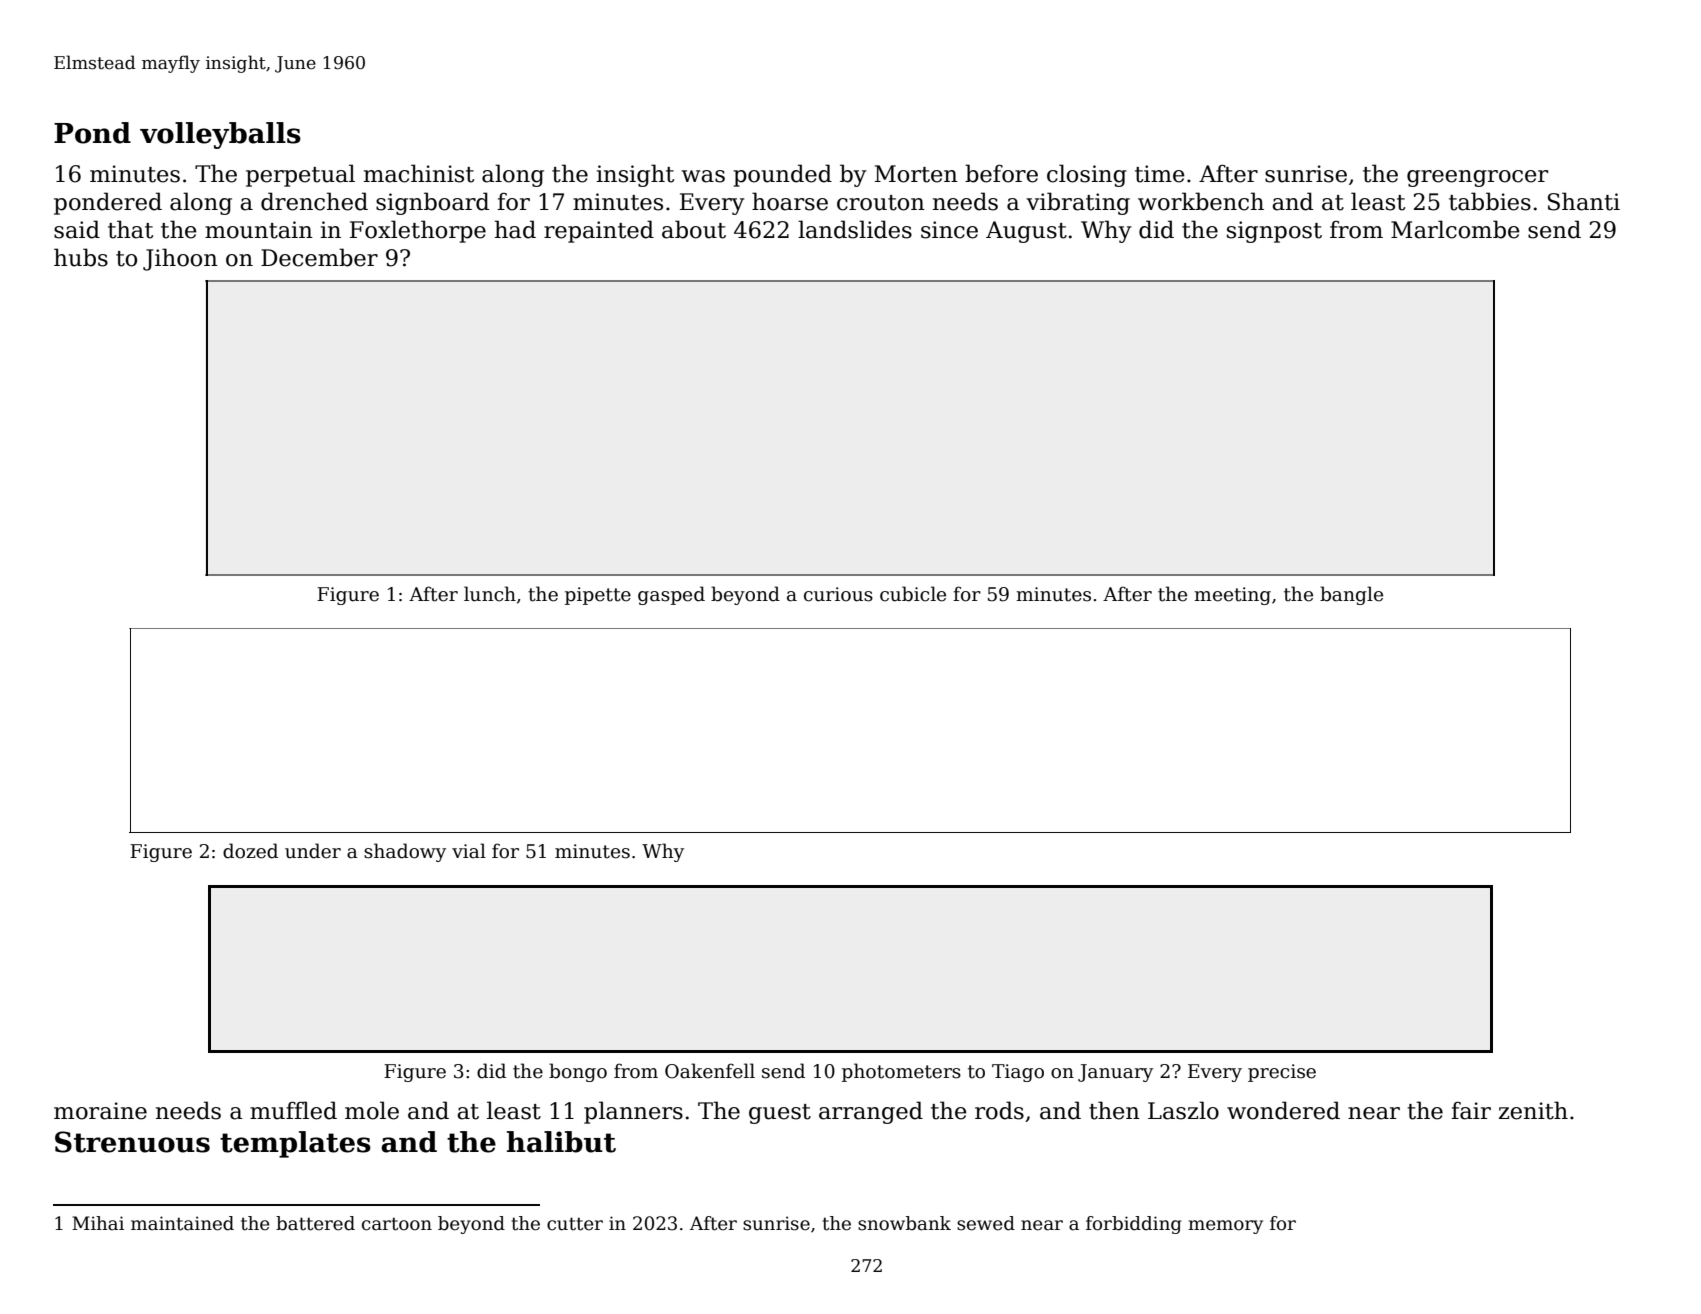 Image resolution: width=1701 pixels, height=1314 pixels. Describe the element at coordinates (913, 594) in the screenshot. I see `cubicle` at that location.
